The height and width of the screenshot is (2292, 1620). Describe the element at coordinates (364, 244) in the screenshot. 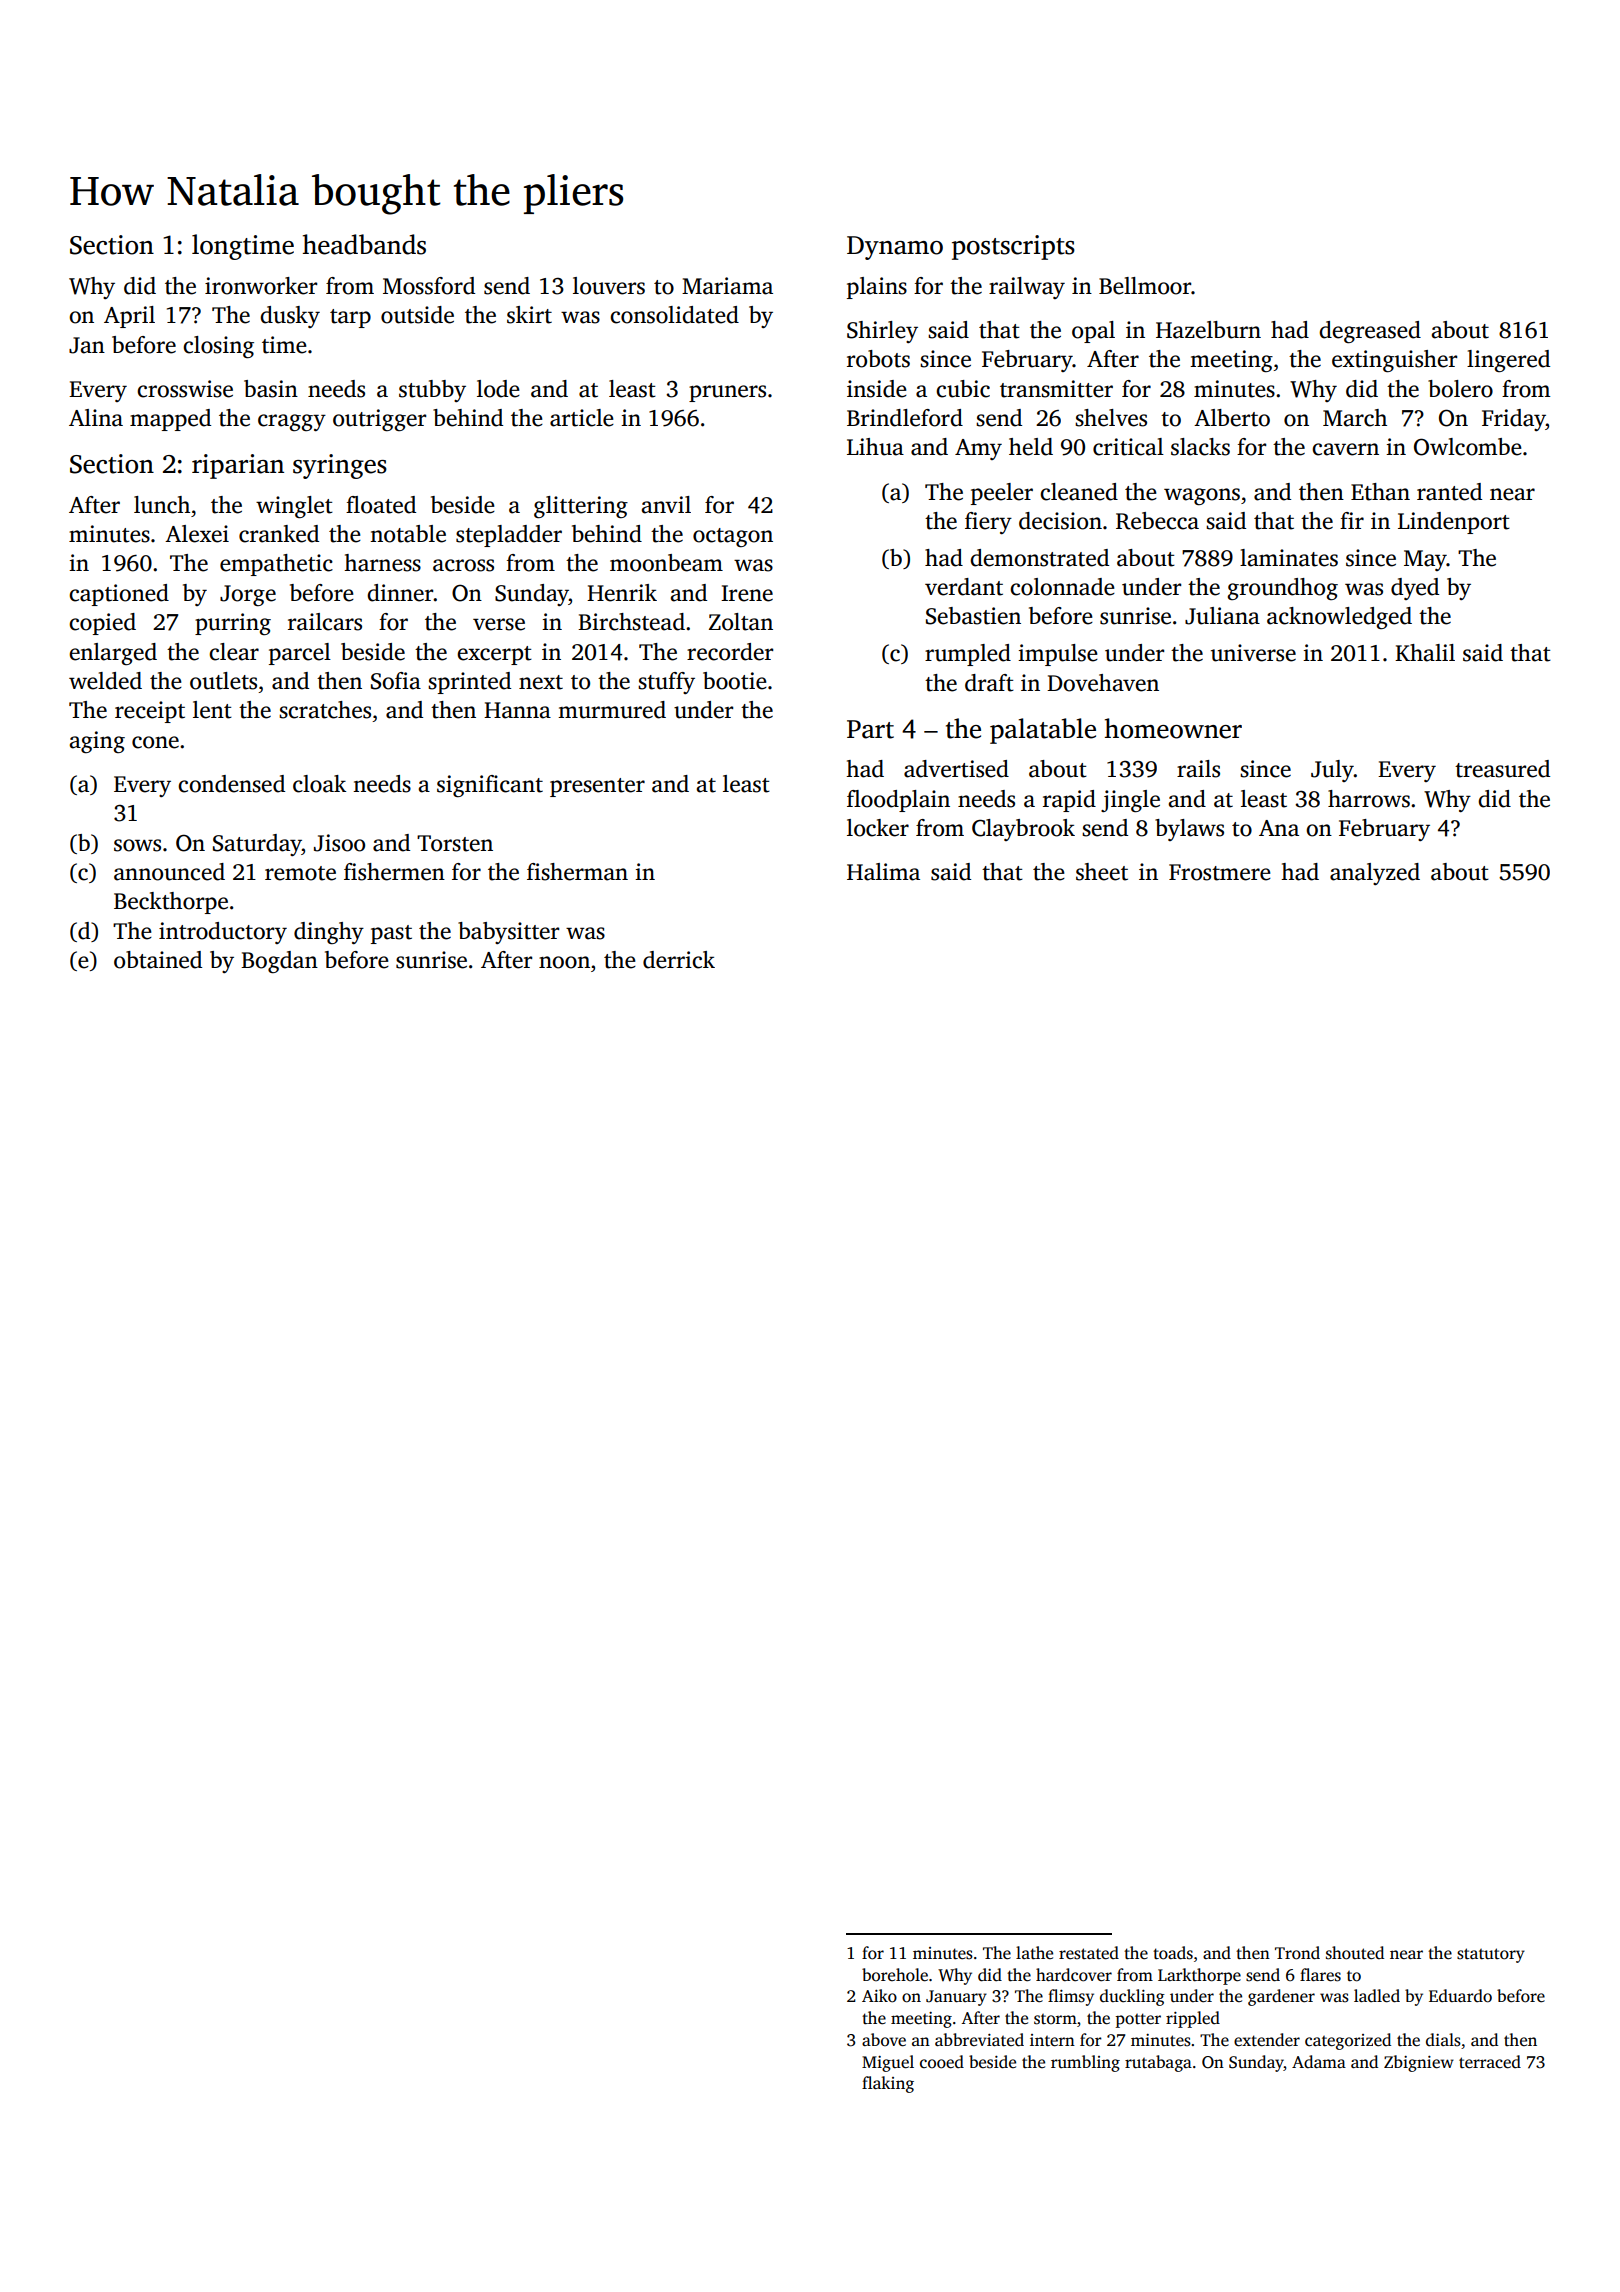

I see `headbands` at that location.
